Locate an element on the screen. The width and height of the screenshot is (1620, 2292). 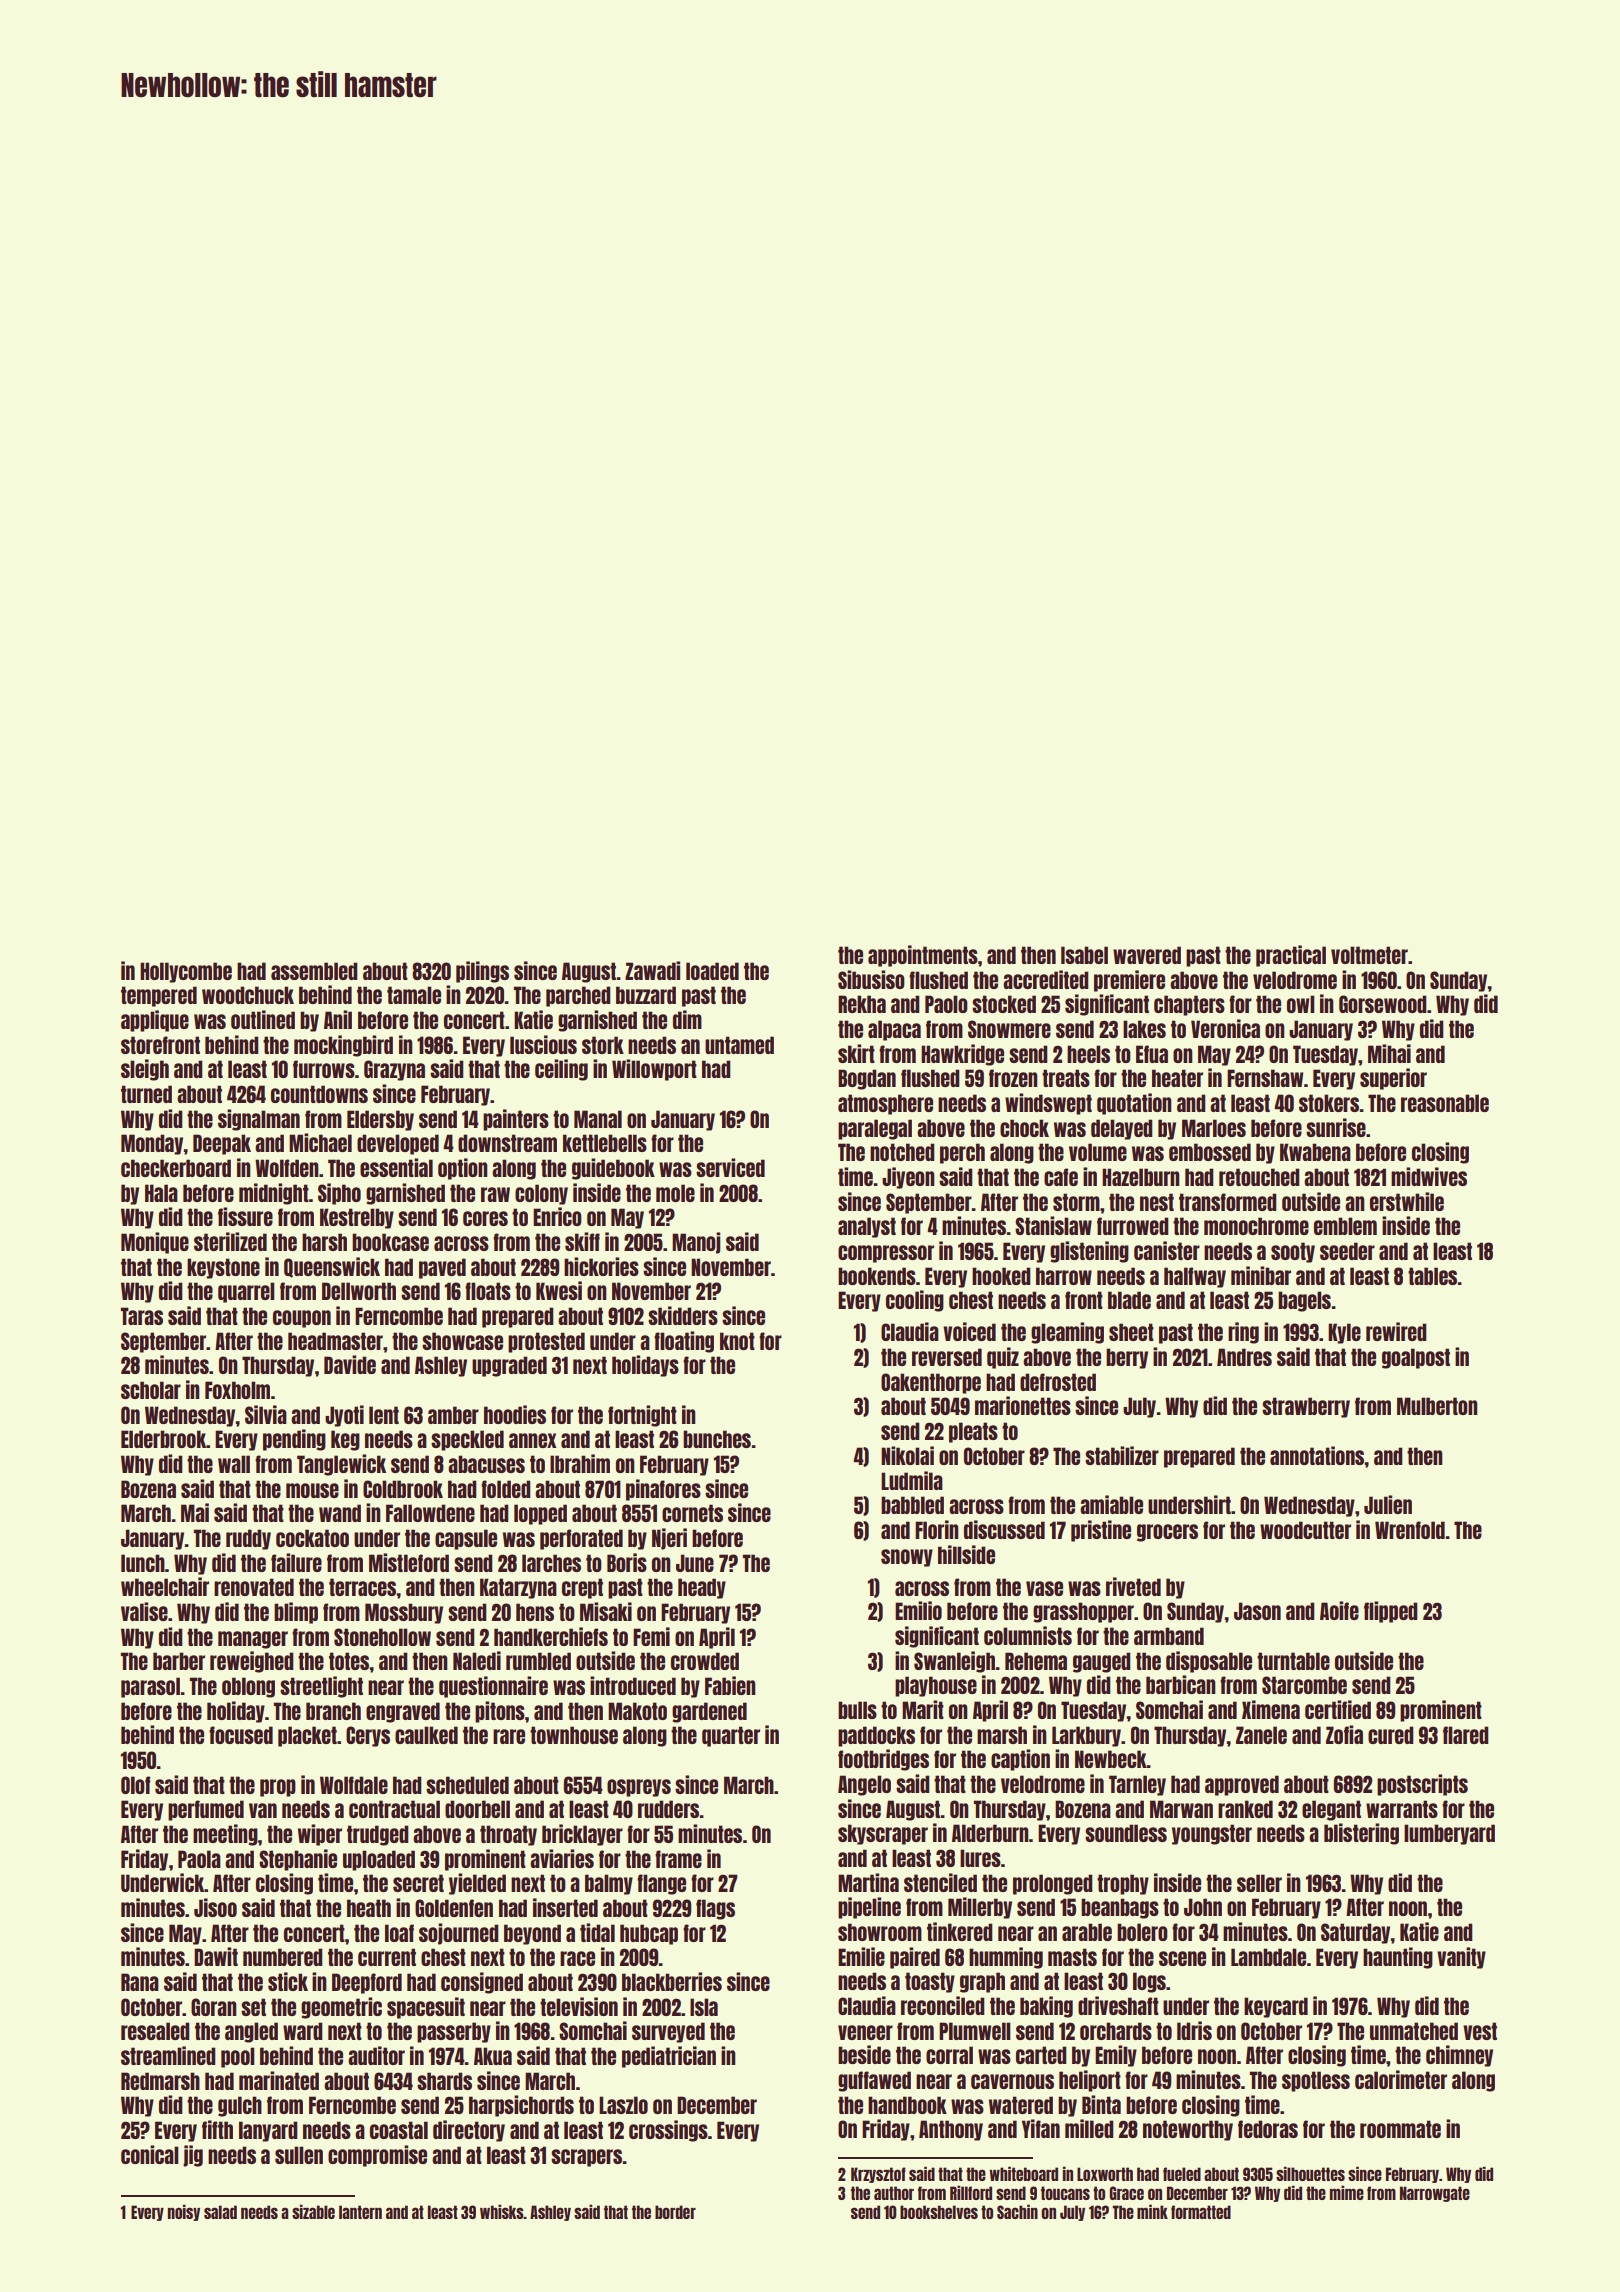
knot is located at coordinates (737, 1341).
